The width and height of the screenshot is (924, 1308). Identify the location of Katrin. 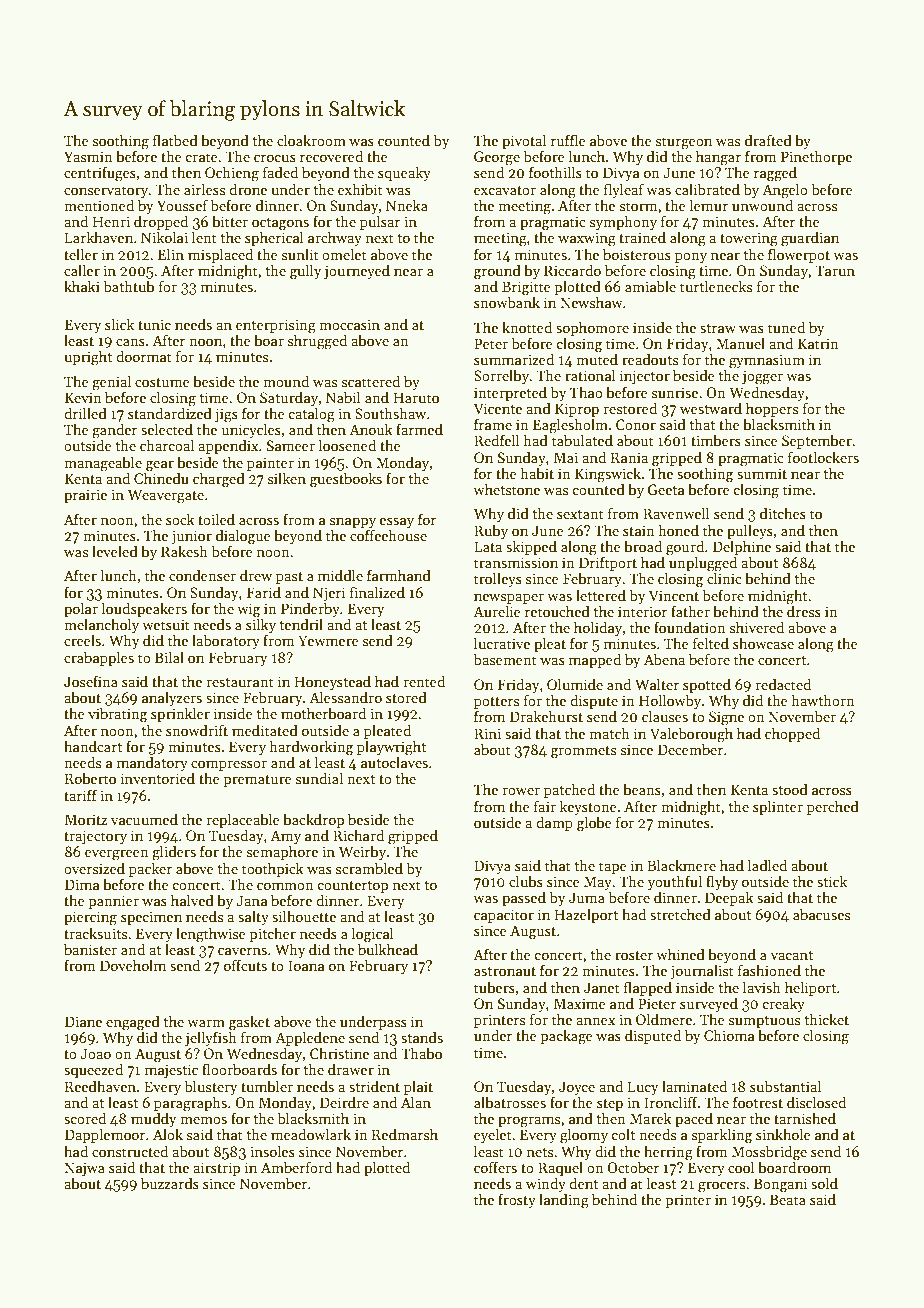
(818, 343).
